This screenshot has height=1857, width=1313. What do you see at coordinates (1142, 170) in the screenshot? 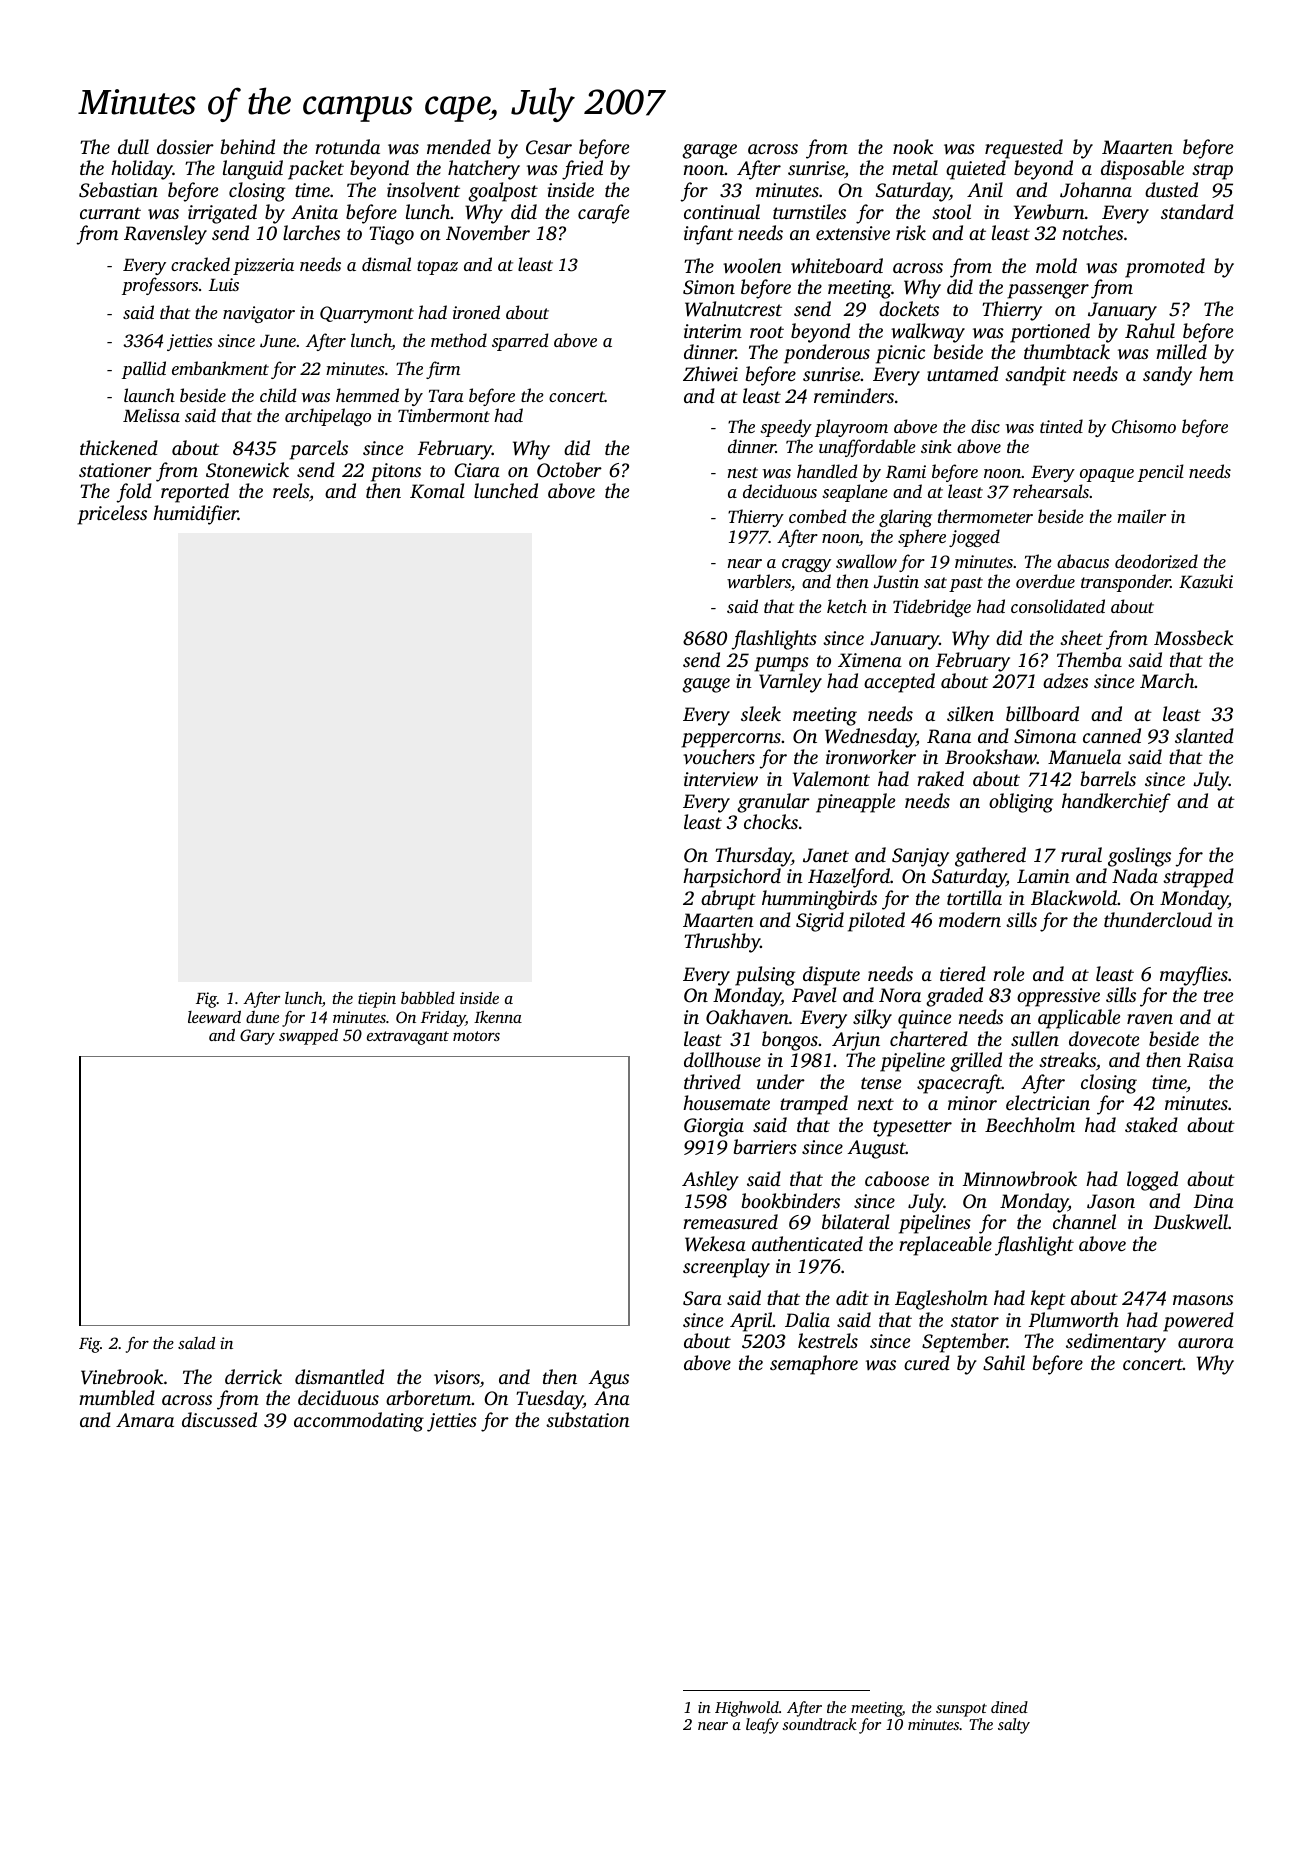
I see `disposable` at bounding box center [1142, 170].
